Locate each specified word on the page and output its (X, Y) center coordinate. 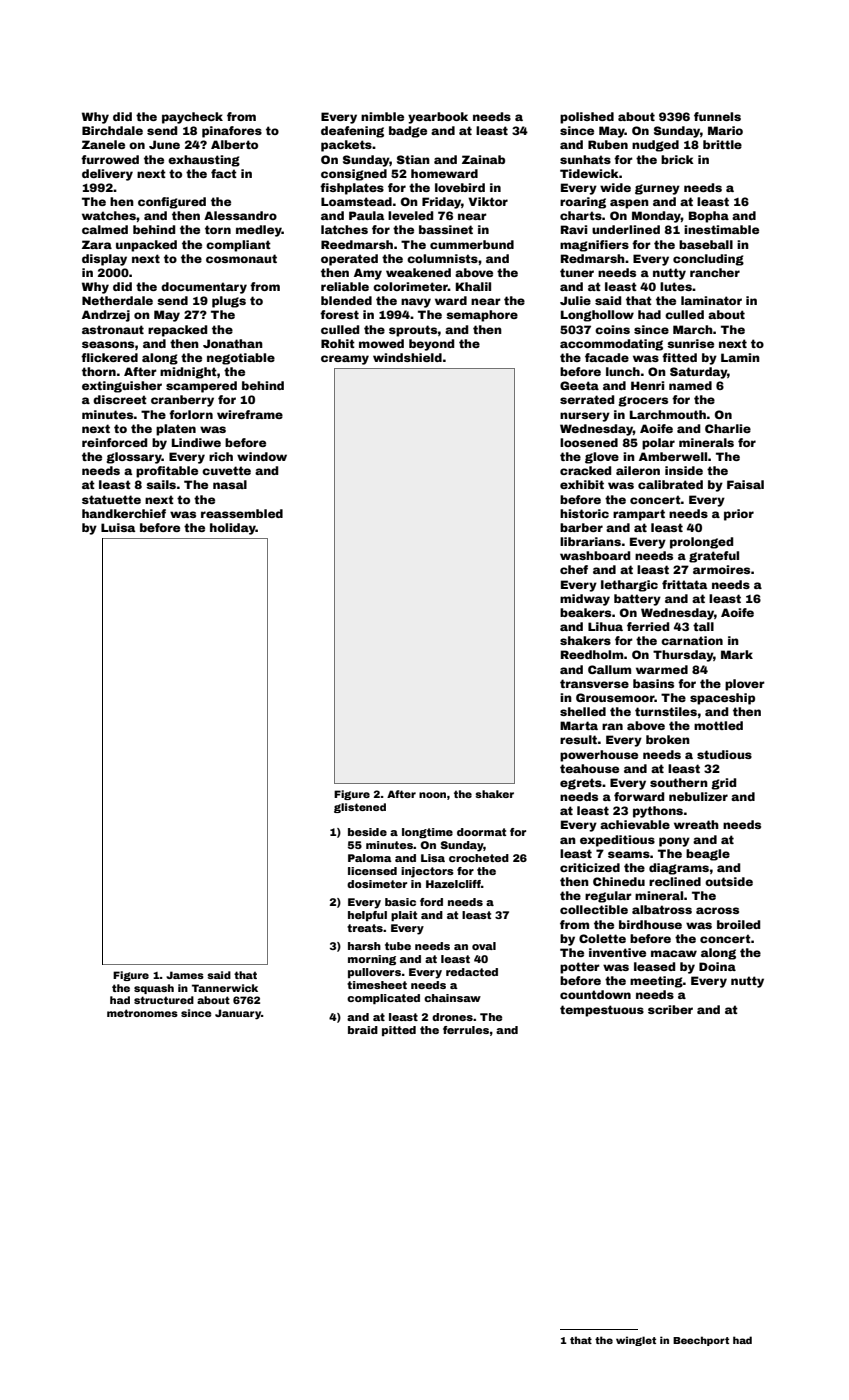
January (238, 1014)
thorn (99, 371)
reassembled (242, 513)
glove (602, 458)
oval (484, 946)
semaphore (482, 316)
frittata (684, 584)
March (693, 329)
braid (363, 1030)
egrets (581, 784)
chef (574, 569)
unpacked (146, 246)
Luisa (118, 527)
